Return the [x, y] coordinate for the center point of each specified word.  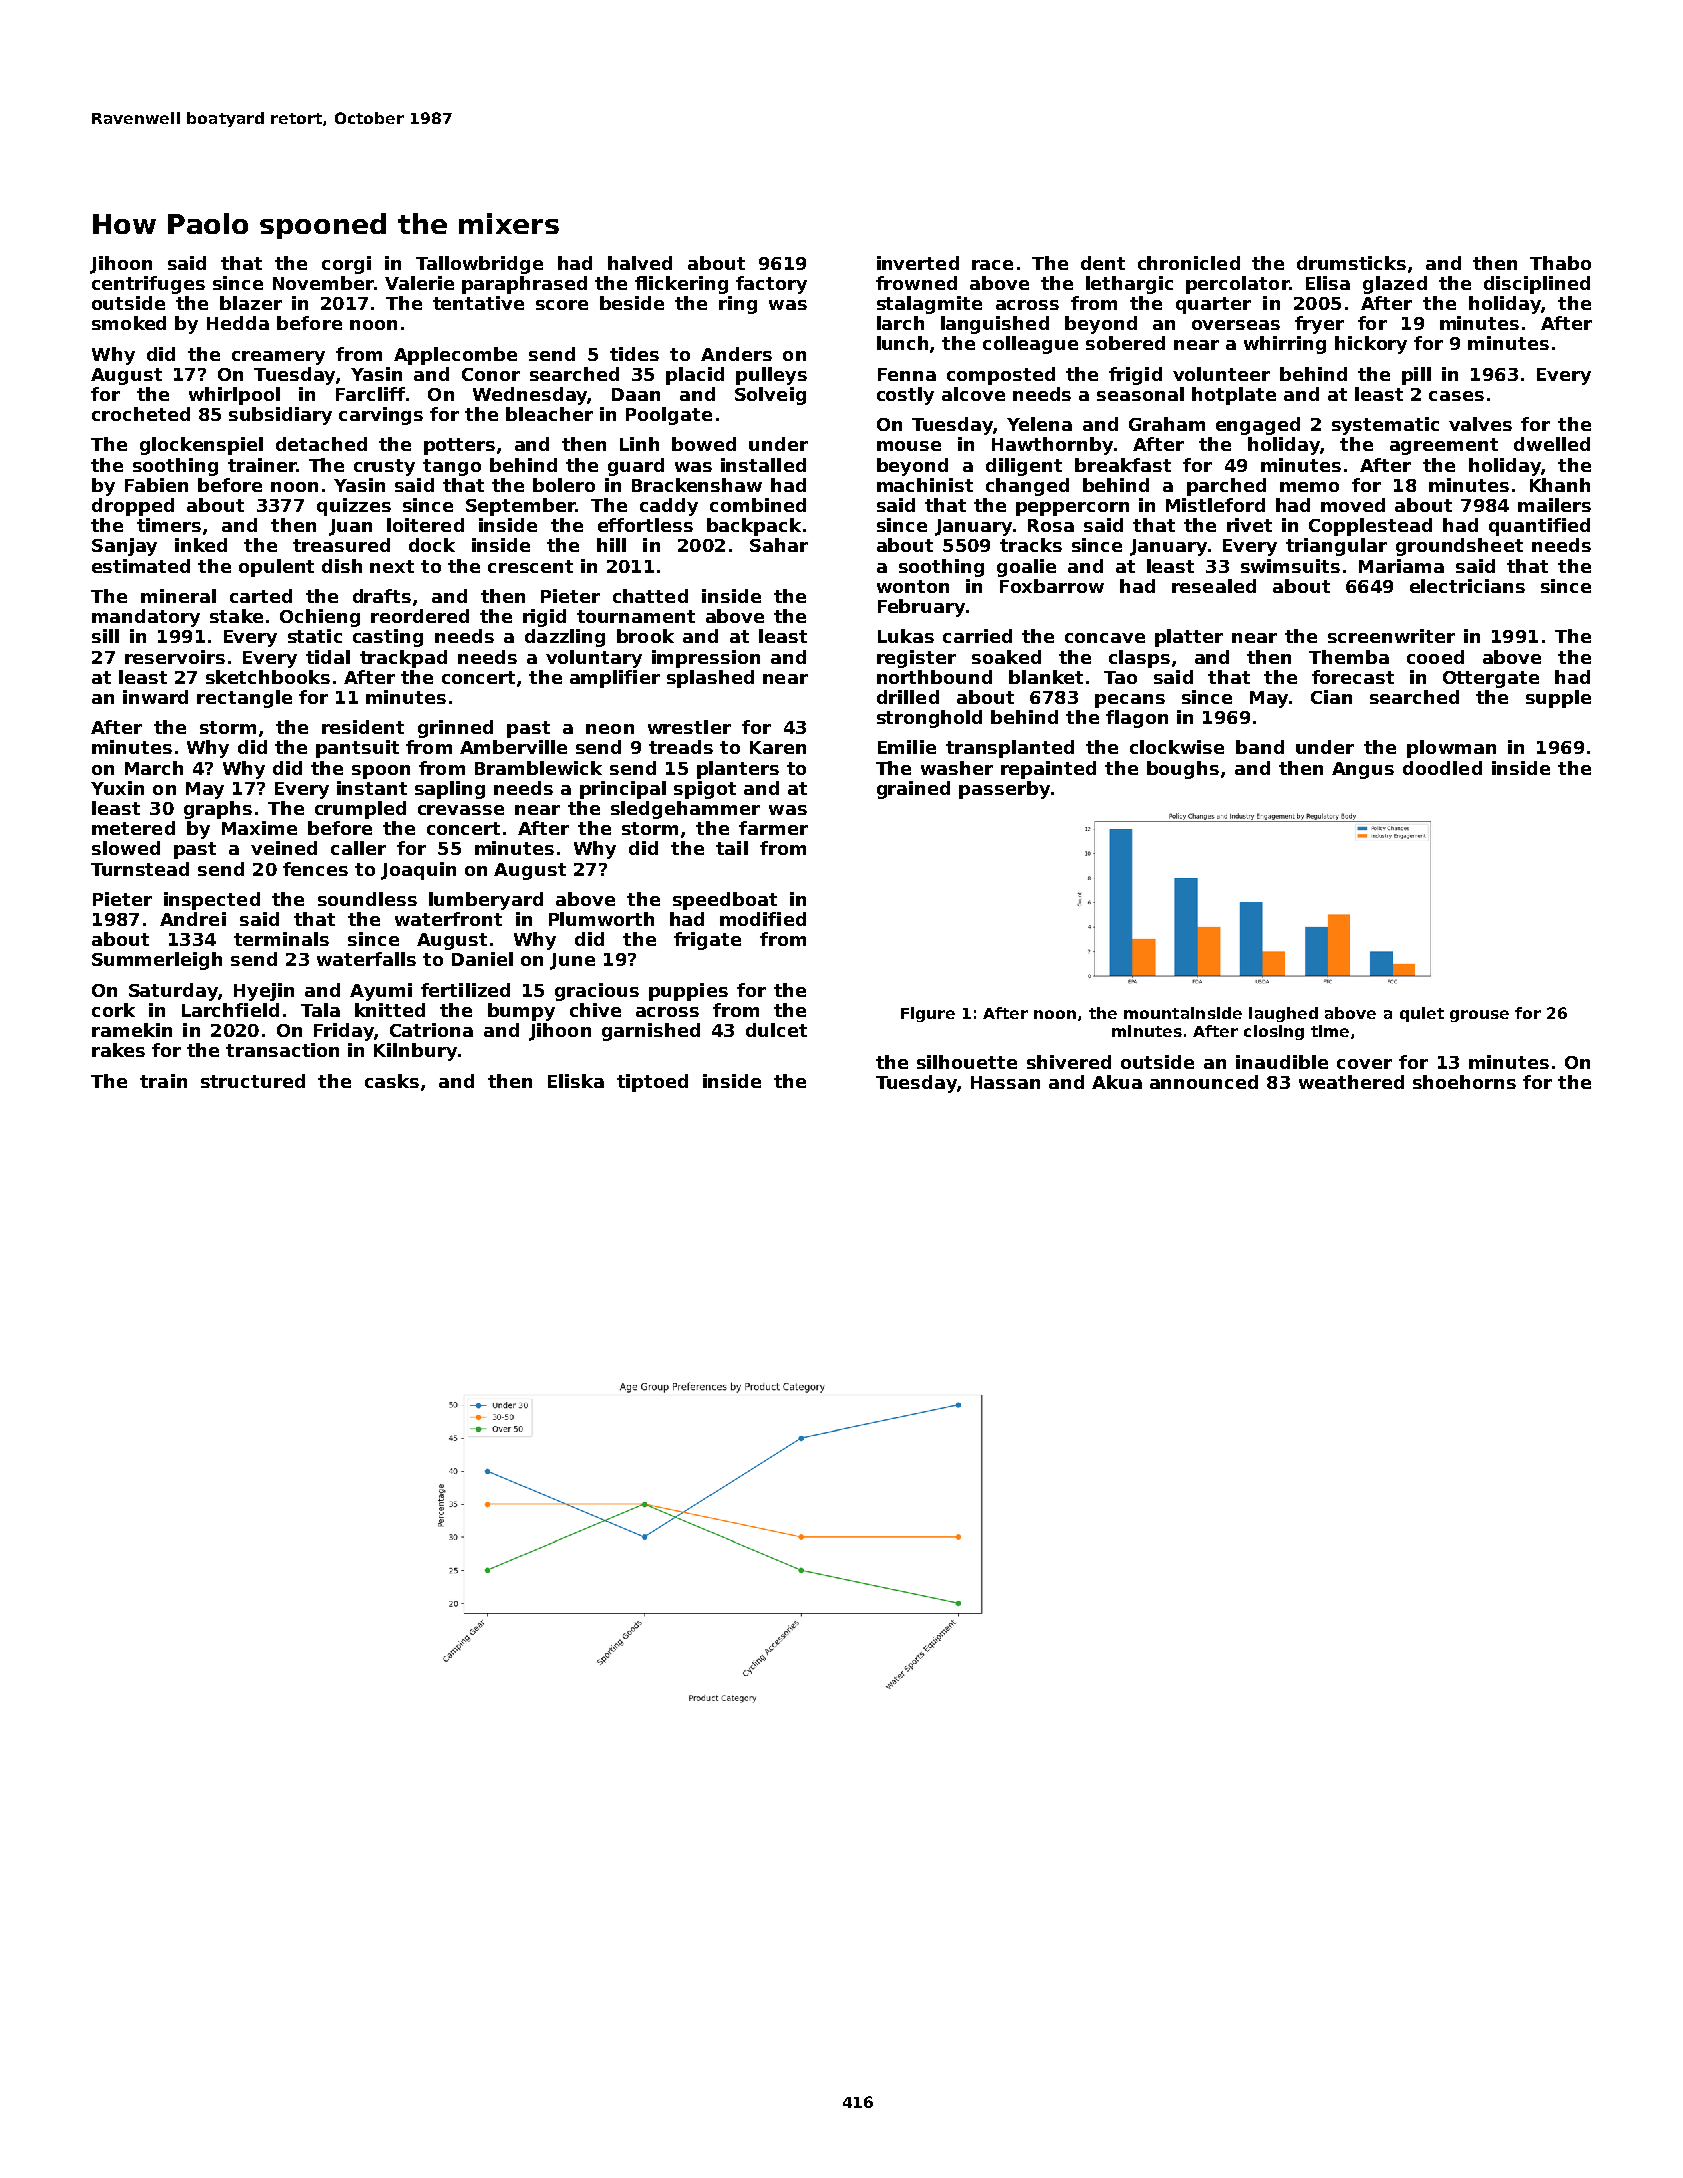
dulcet [776, 1030]
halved [640, 263]
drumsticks [1351, 263]
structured [253, 1081]
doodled [1442, 768]
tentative [478, 303]
